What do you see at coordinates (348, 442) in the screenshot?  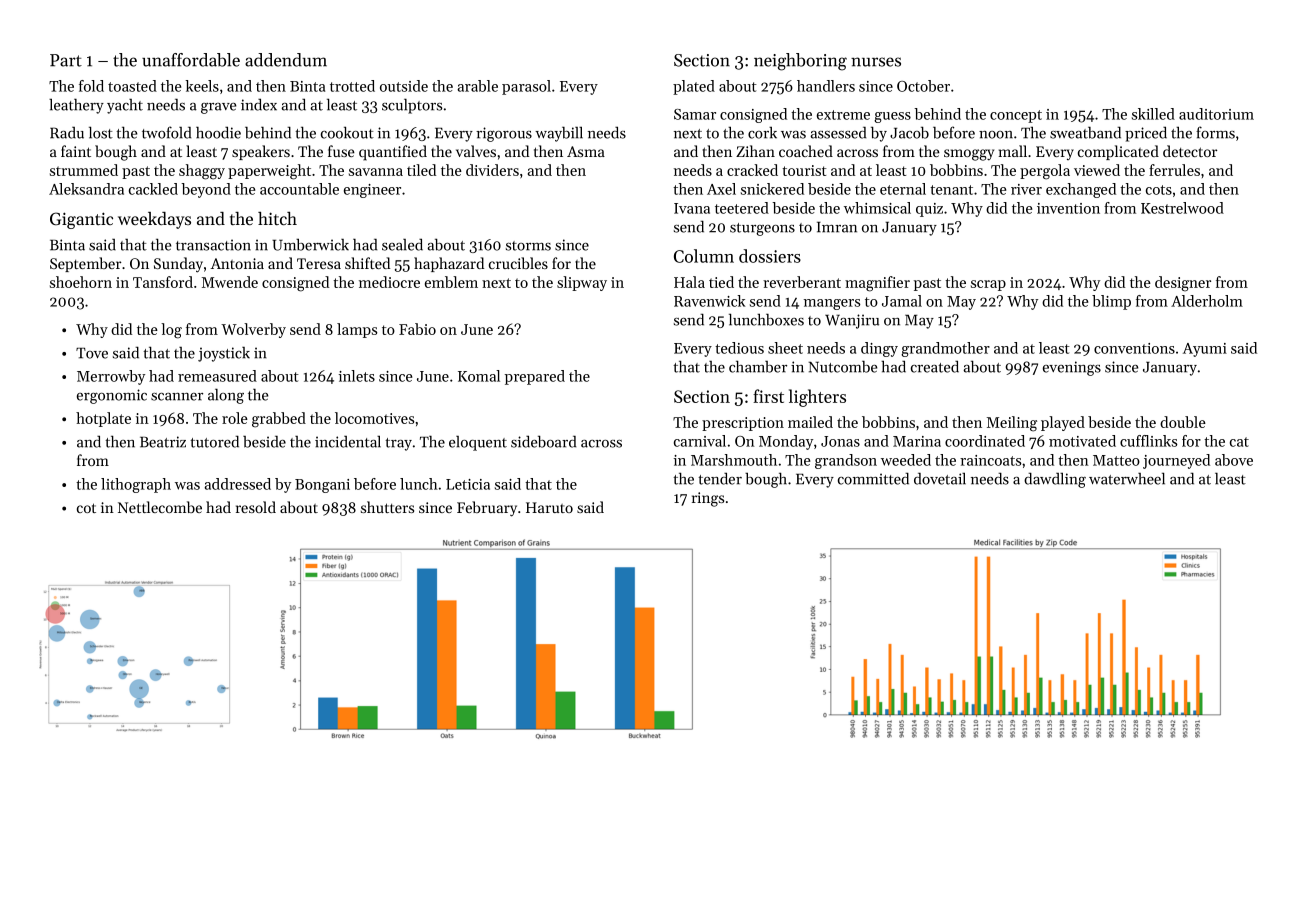 I see `incidental` at bounding box center [348, 442].
